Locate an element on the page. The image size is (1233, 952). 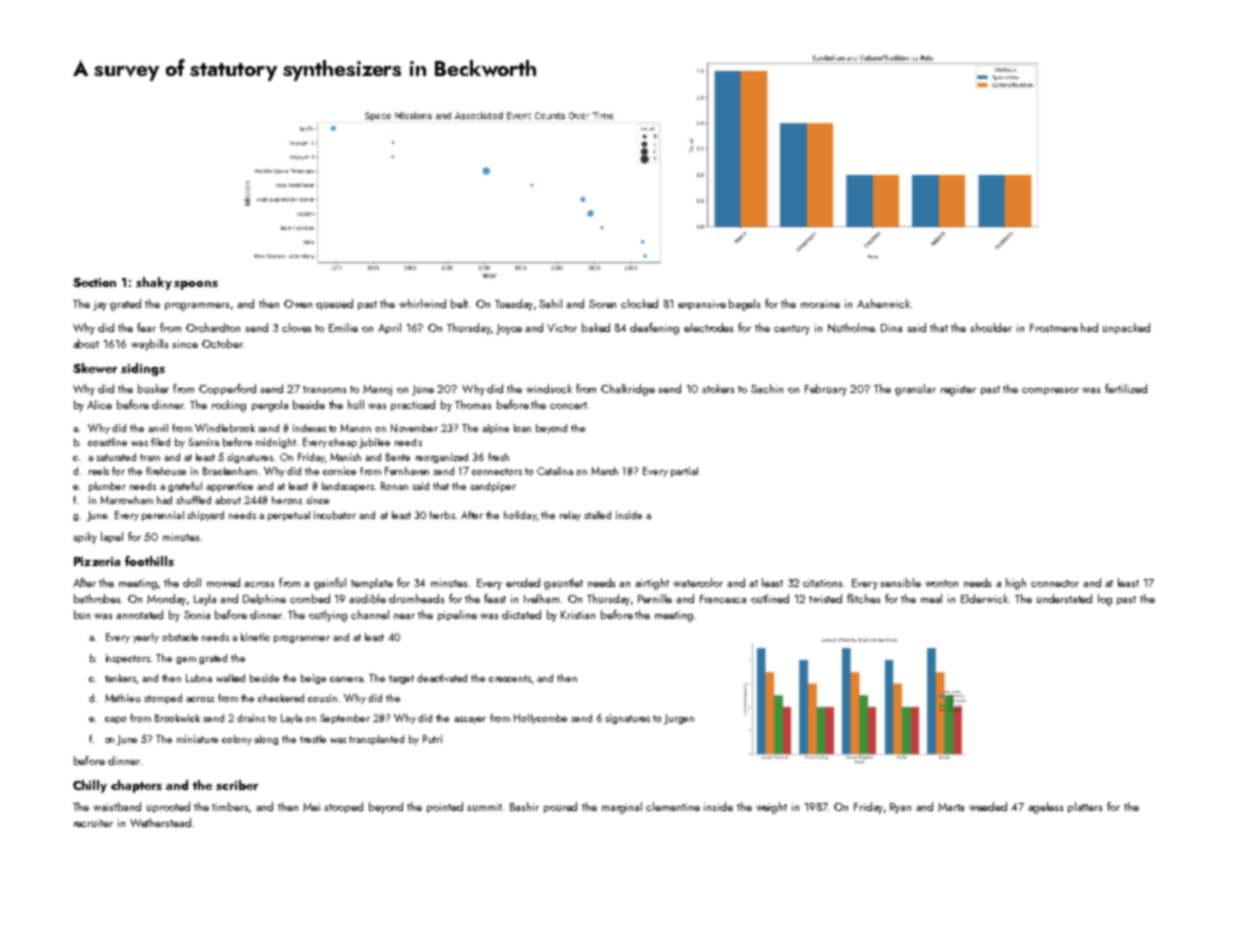
Ryan is located at coordinates (900, 808).
